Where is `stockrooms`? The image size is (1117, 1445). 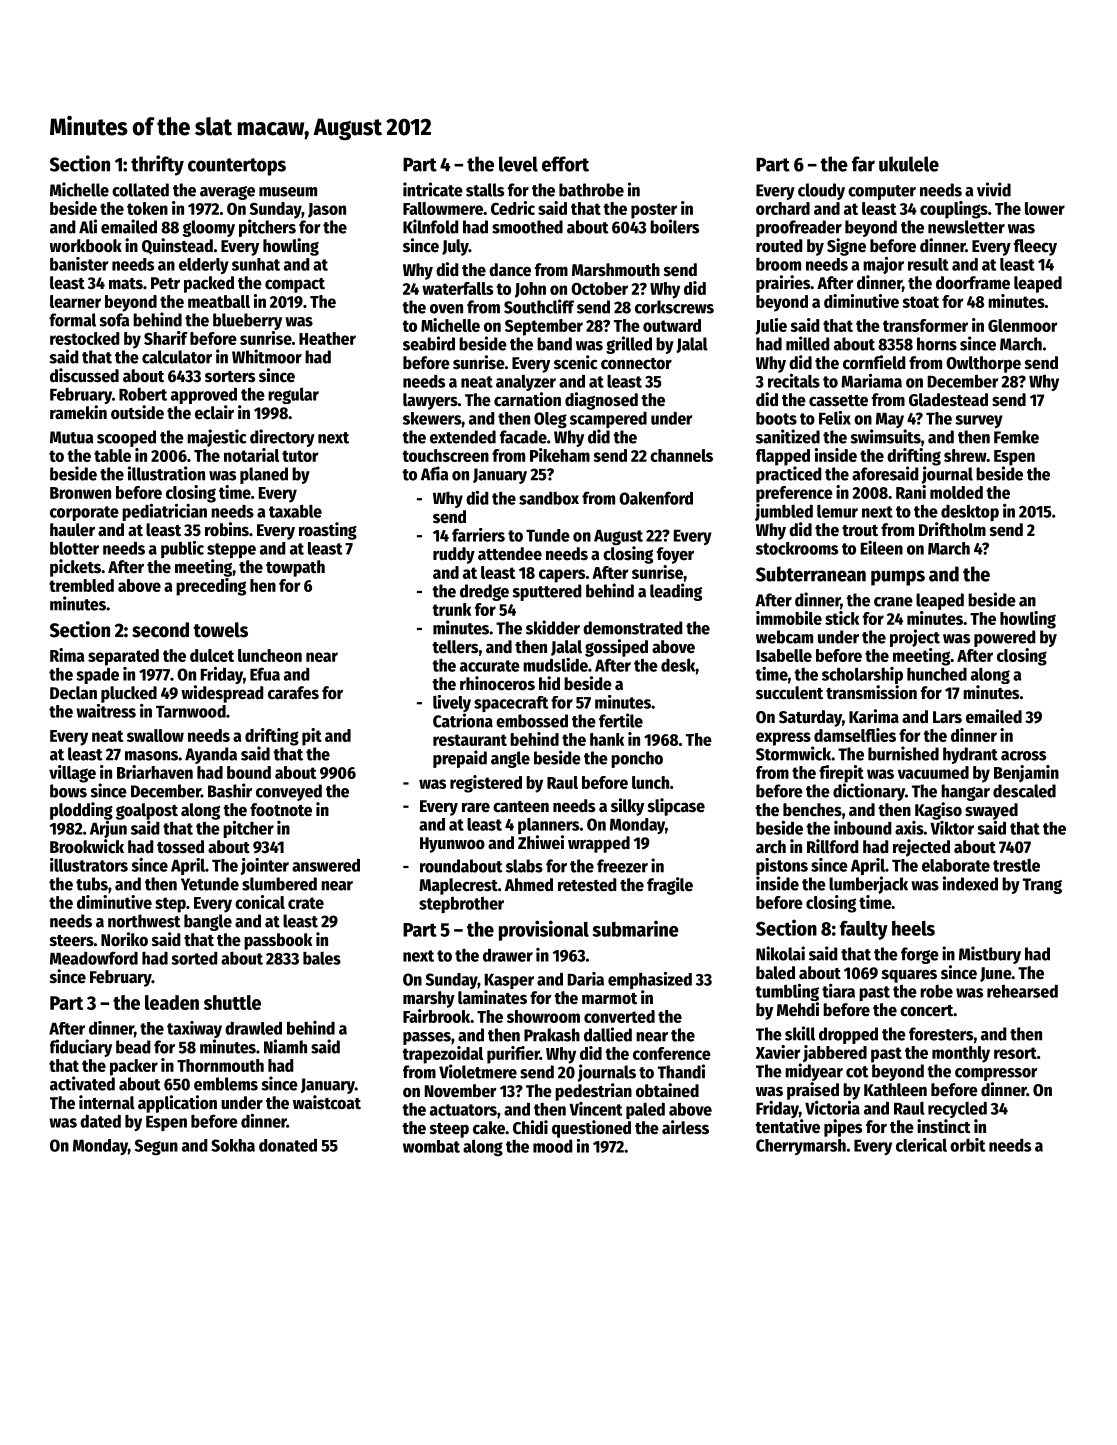 stockrooms is located at coordinates (797, 548).
